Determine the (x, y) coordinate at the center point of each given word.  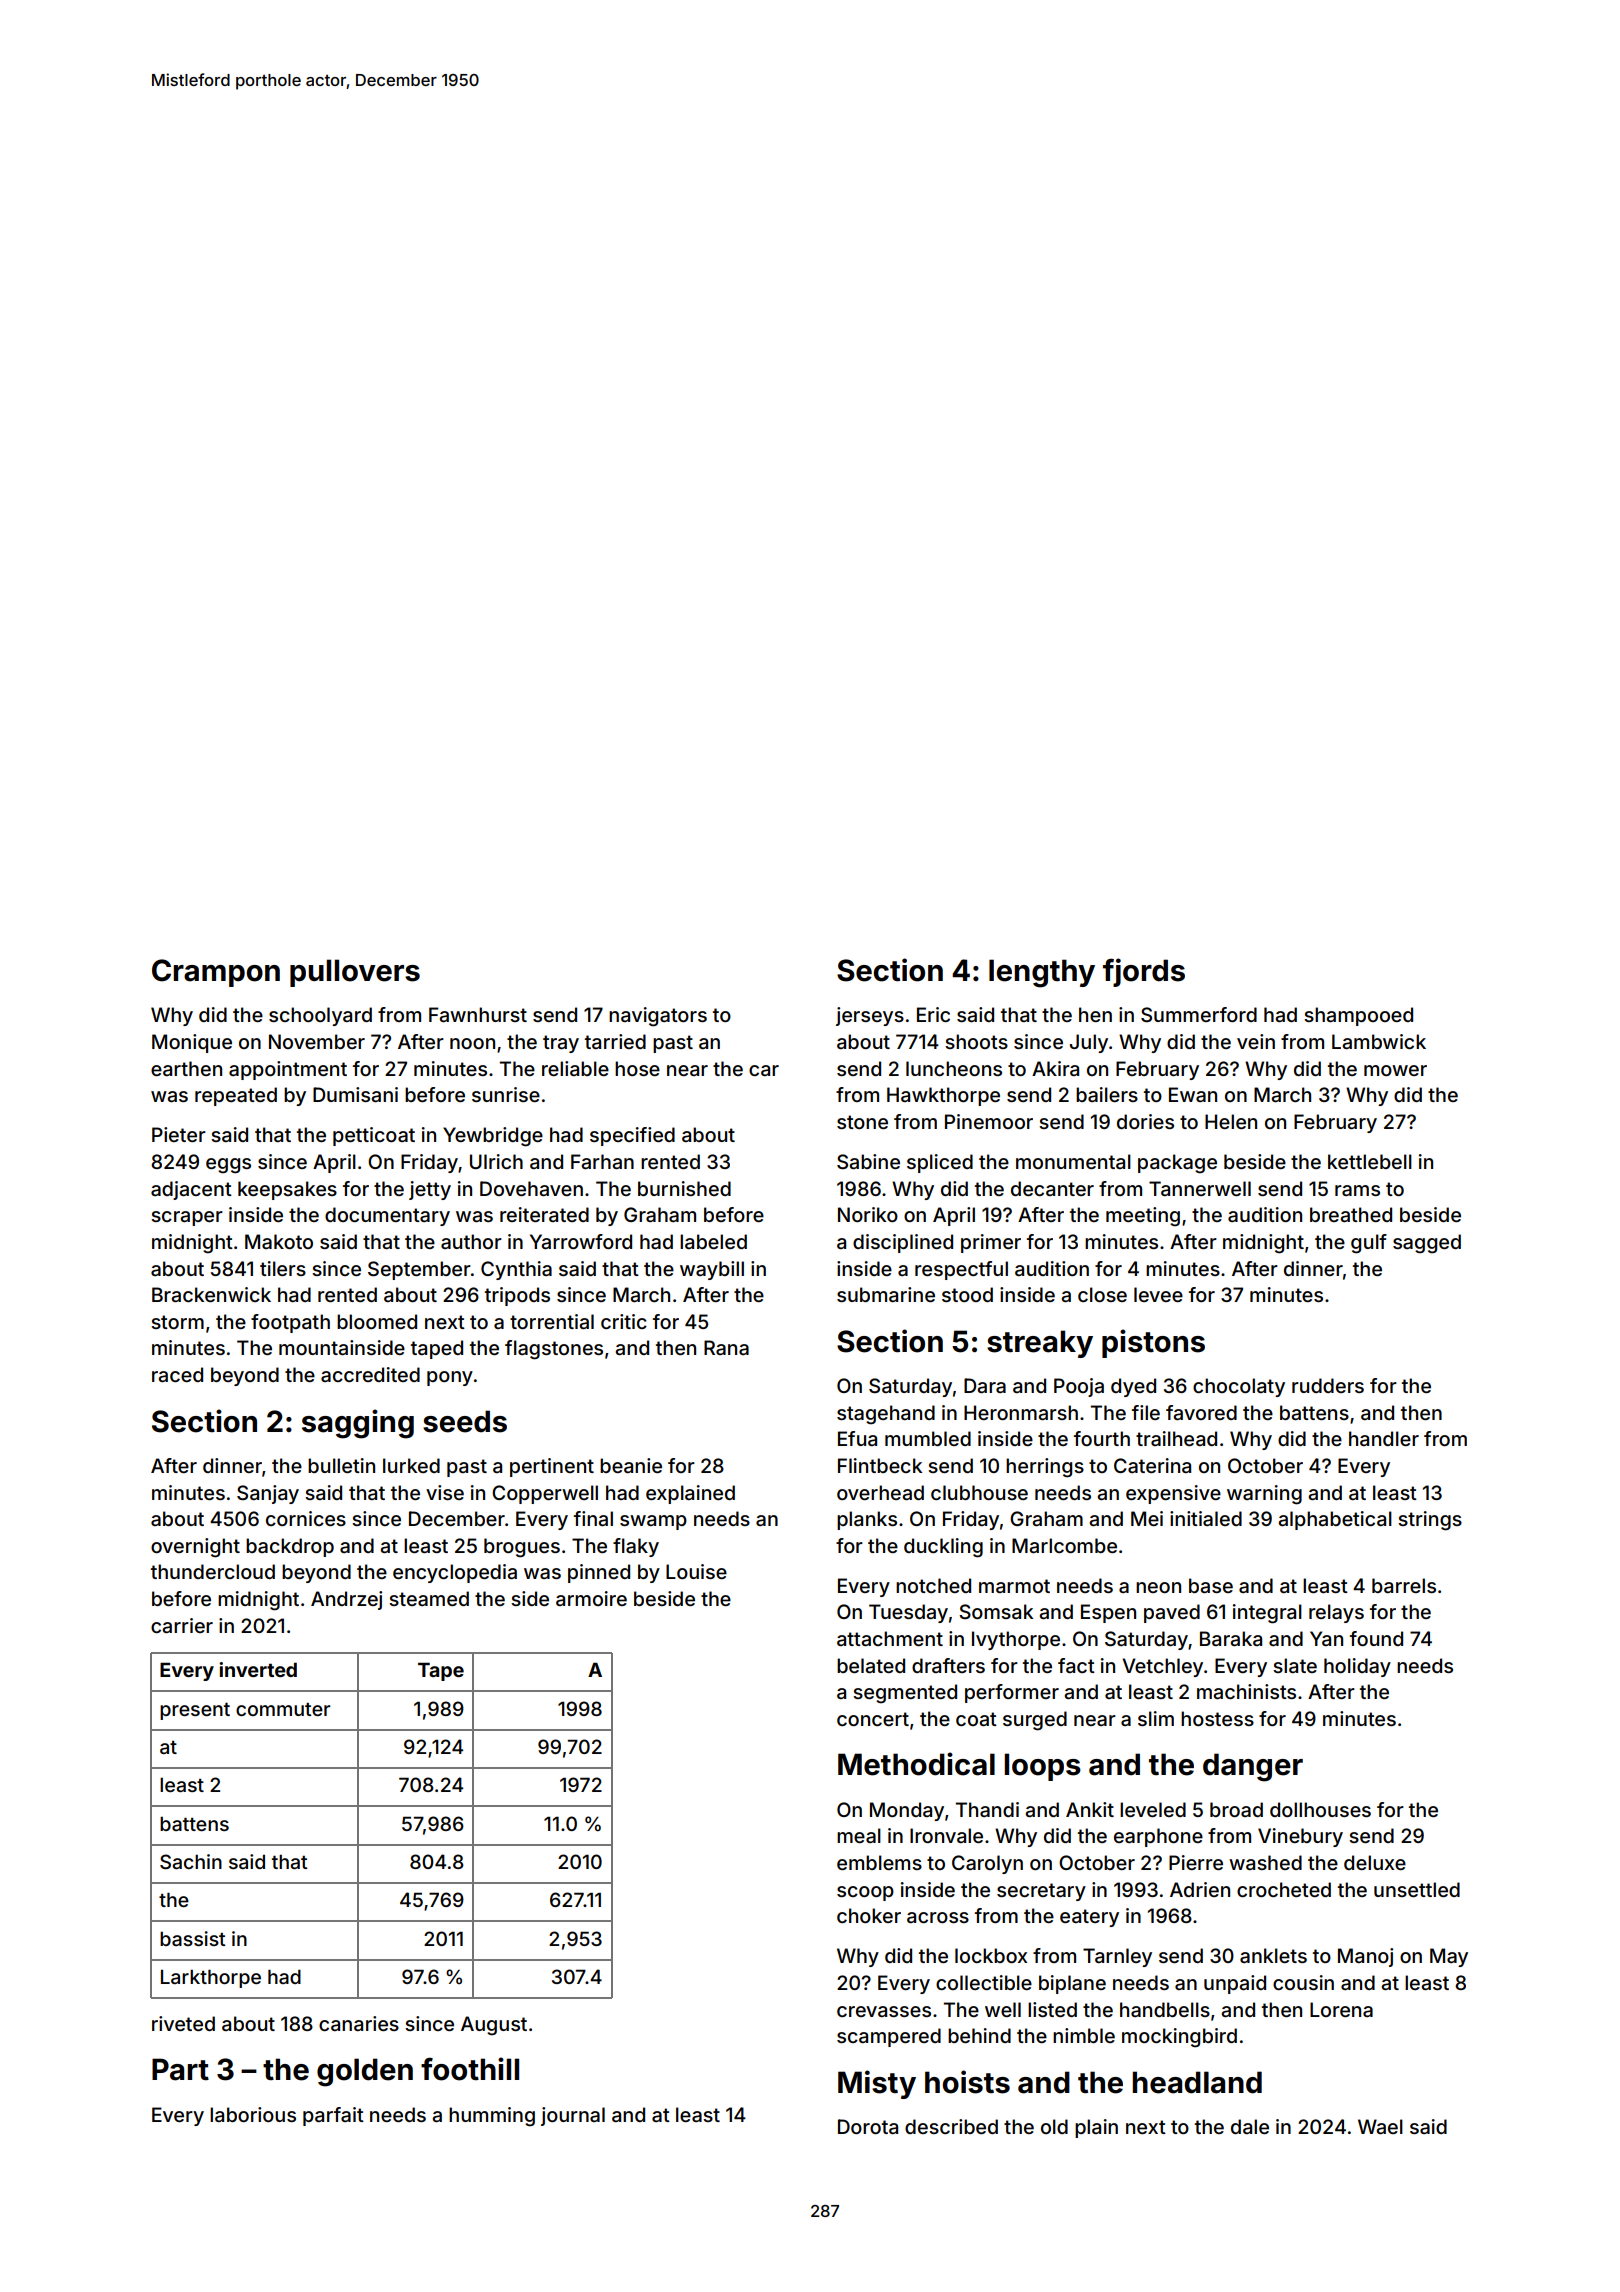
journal (573, 2116)
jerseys (870, 1016)
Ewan (1193, 1094)
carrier (182, 1625)
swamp (653, 1522)
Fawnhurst (478, 1014)
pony (450, 1378)
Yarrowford (581, 1241)
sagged (1427, 1244)
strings (1430, 1521)
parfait (333, 2116)
